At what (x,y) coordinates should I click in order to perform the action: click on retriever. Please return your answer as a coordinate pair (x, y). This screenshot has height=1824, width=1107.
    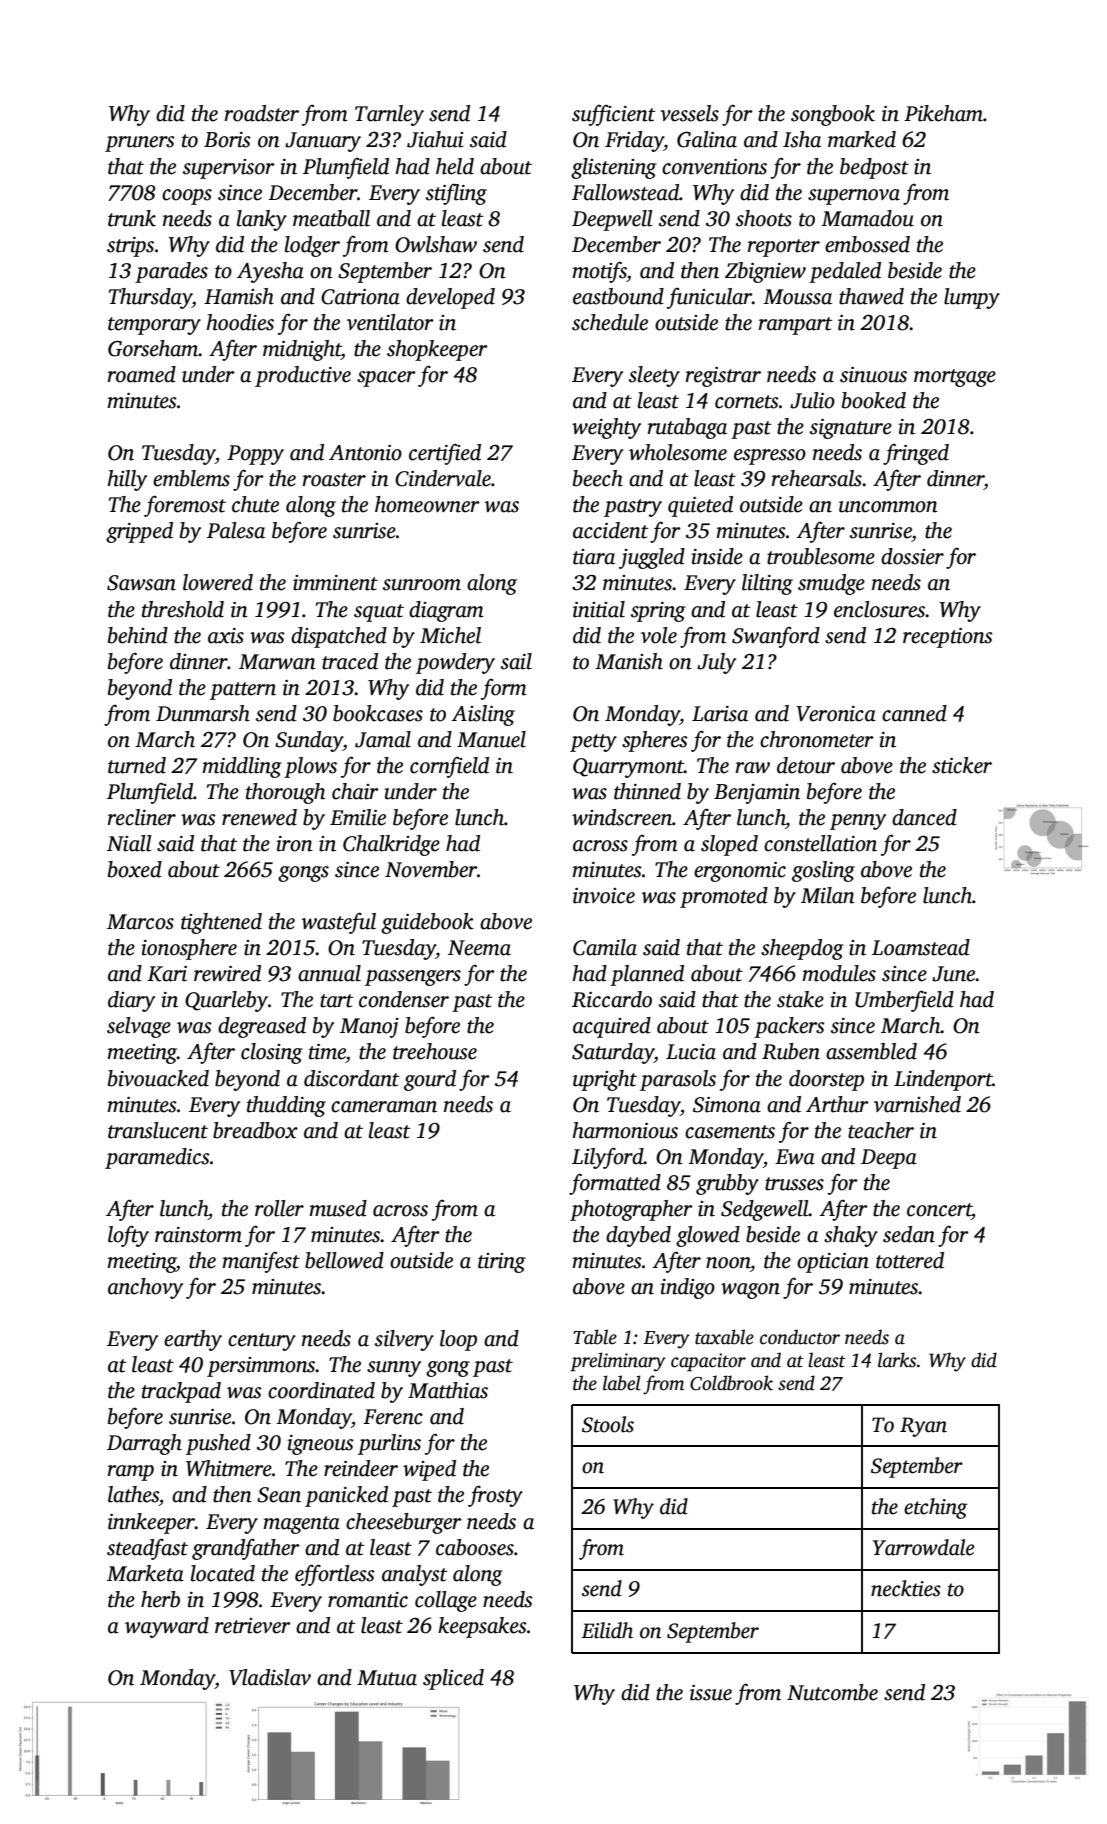
    Looking at the image, I should click on (253, 1626).
